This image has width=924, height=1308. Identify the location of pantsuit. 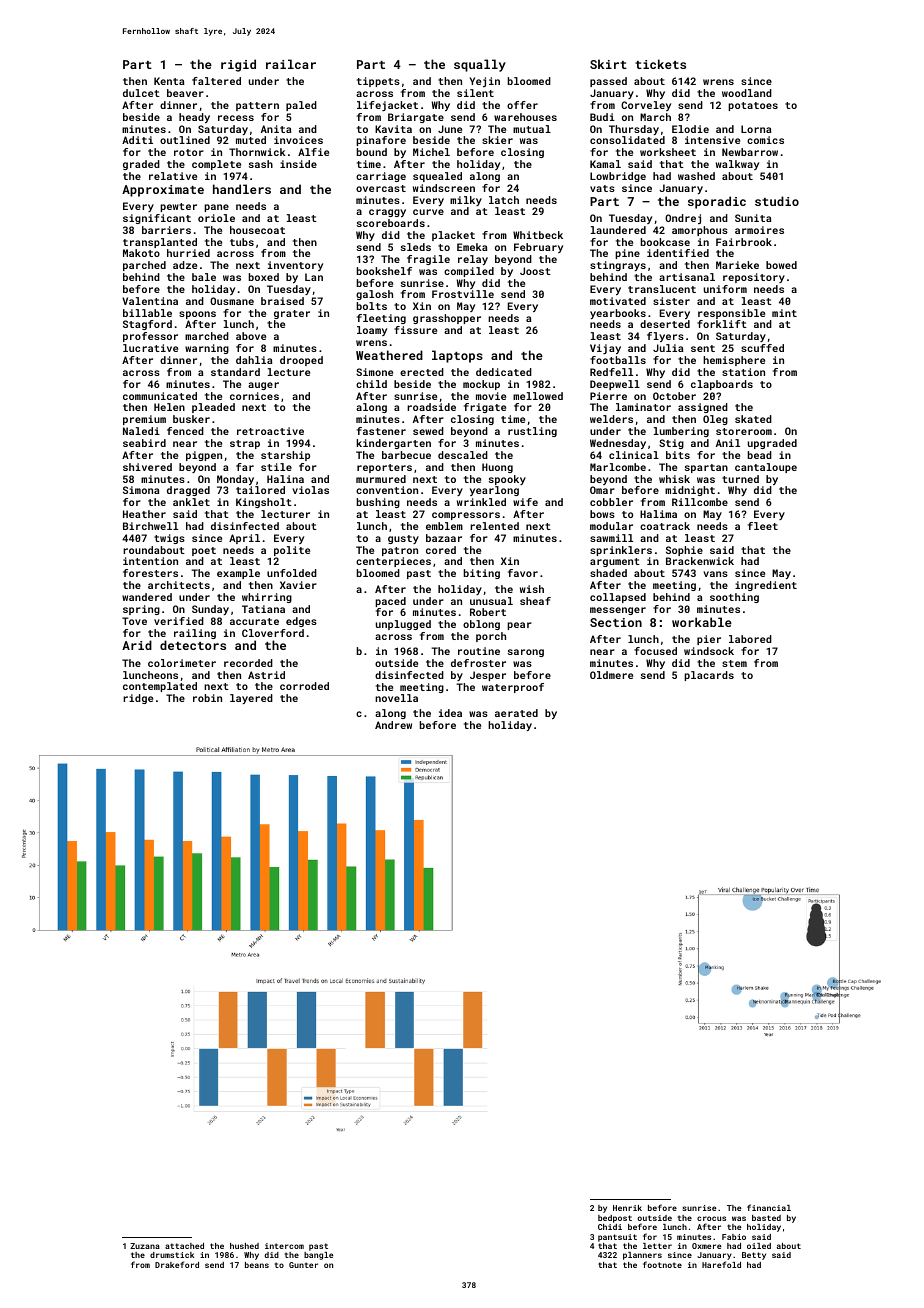
(617, 1238).
